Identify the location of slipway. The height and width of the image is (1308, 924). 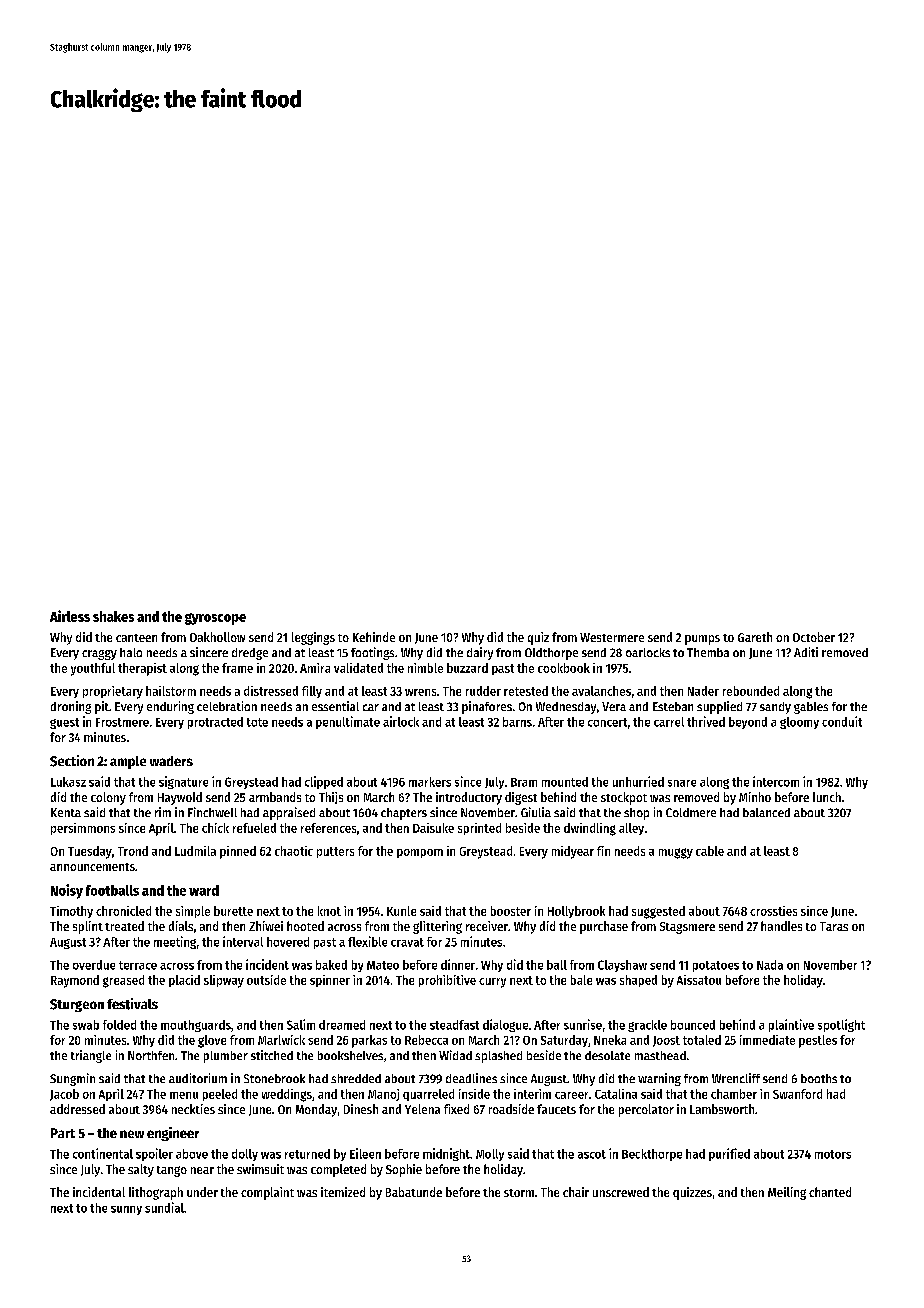
(224, 981).
